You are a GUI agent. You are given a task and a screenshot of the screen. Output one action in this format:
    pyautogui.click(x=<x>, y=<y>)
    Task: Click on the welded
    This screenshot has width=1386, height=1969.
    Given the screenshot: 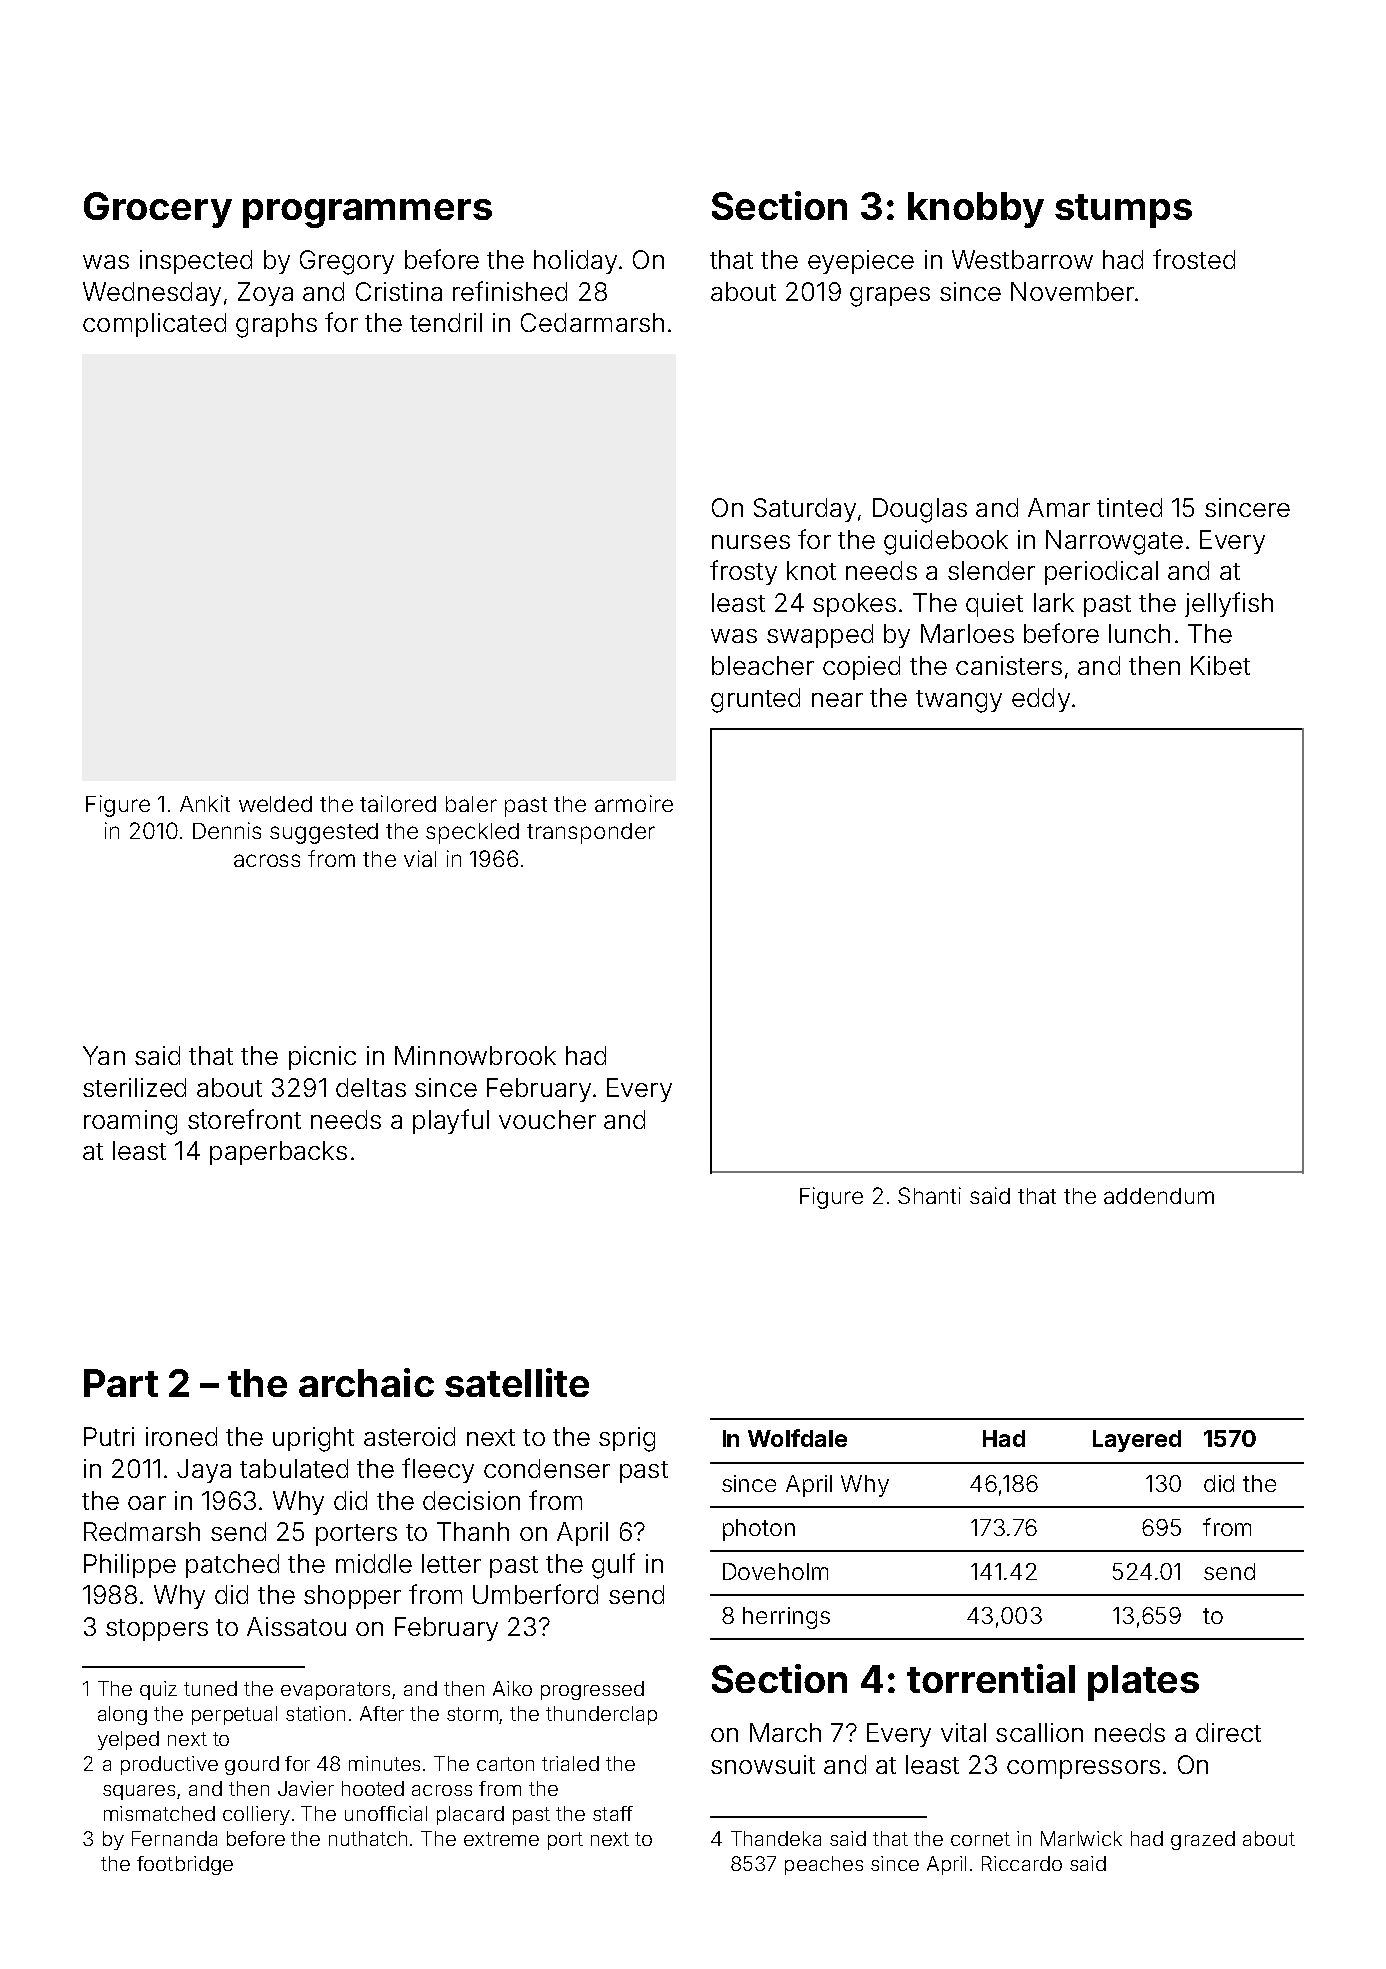 What is the action you would take?
    pyautogui.click(x=275, y=804)
